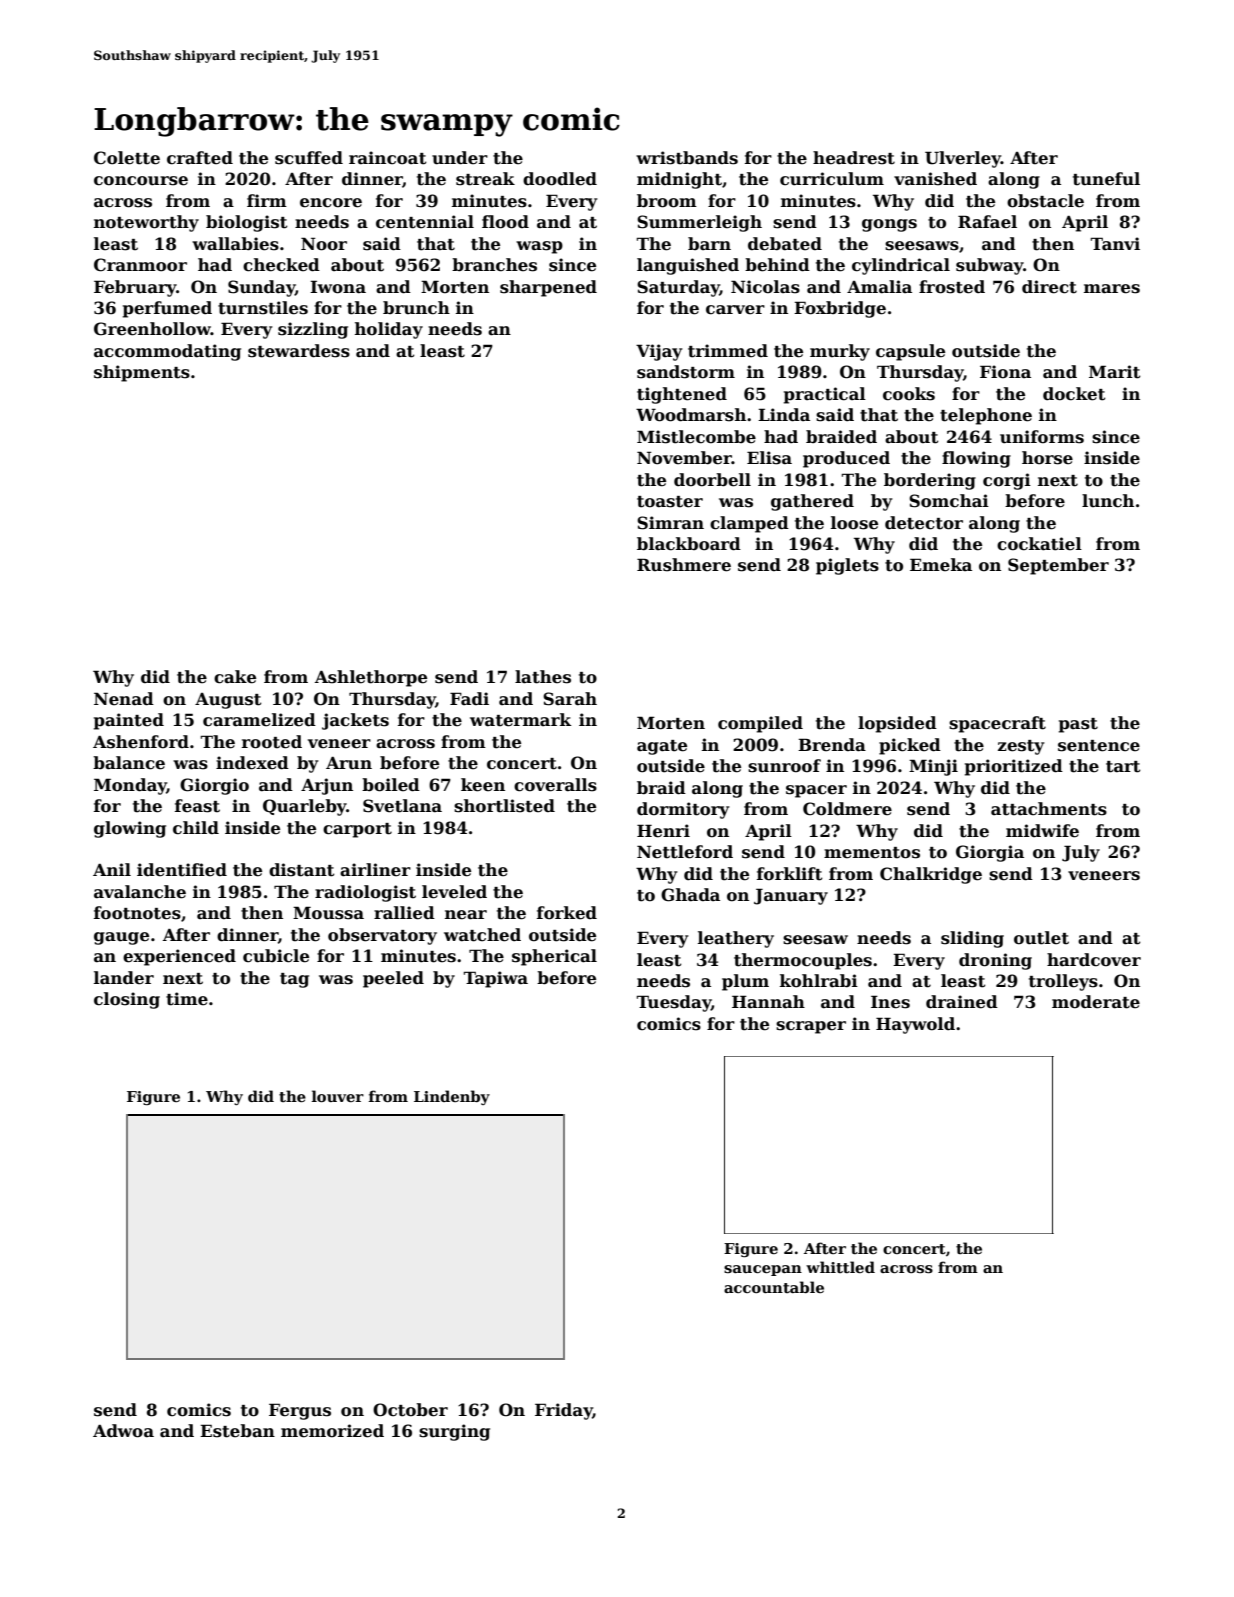 The width and height of the screenshot is (1234, 1597). What do you see at coordinates (687, 158) in the screenshot?
I see `wristbands` at bounding box center [687, 158].
